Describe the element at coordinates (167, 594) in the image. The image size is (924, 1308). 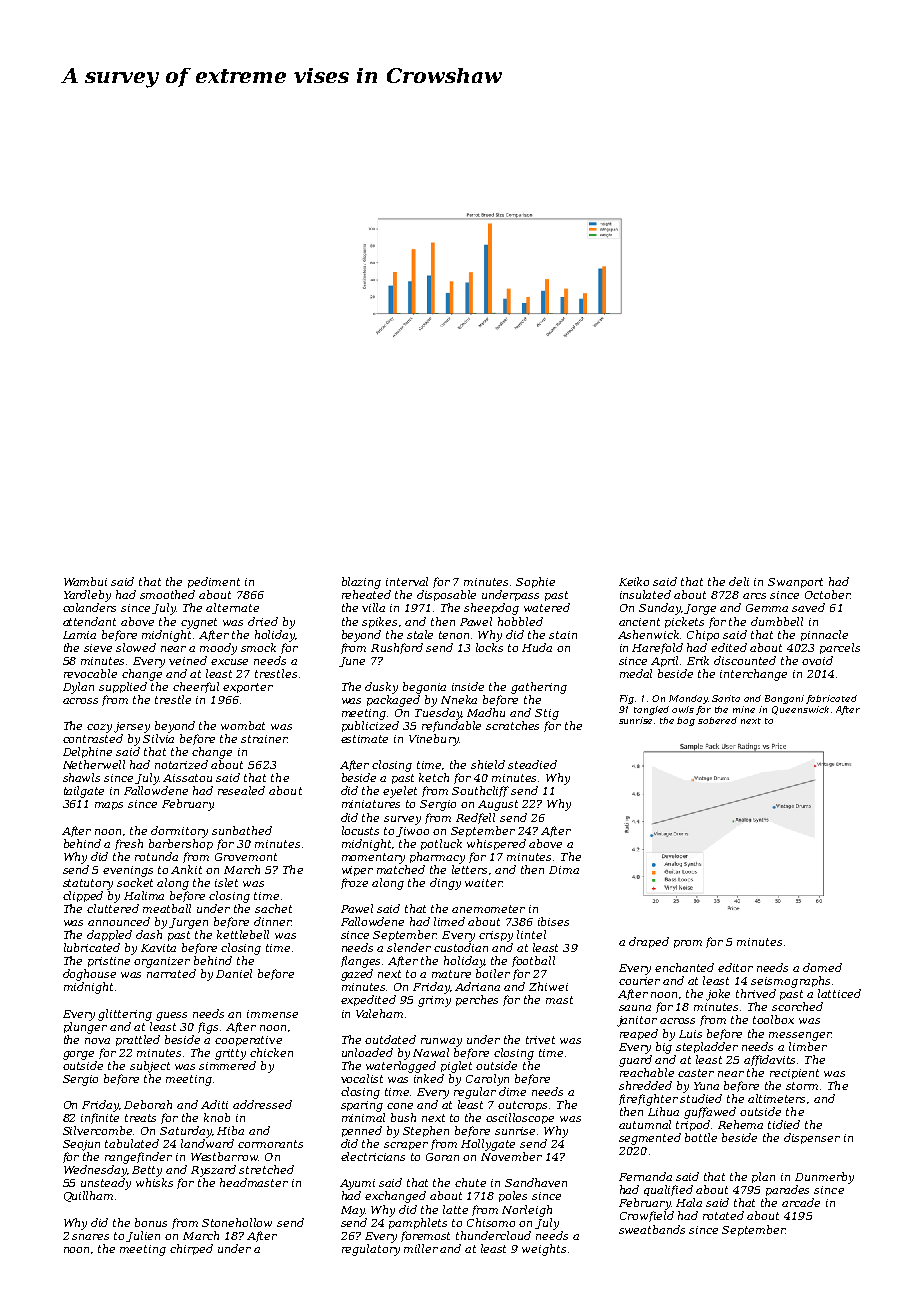
I see `smoothed` at that location.
